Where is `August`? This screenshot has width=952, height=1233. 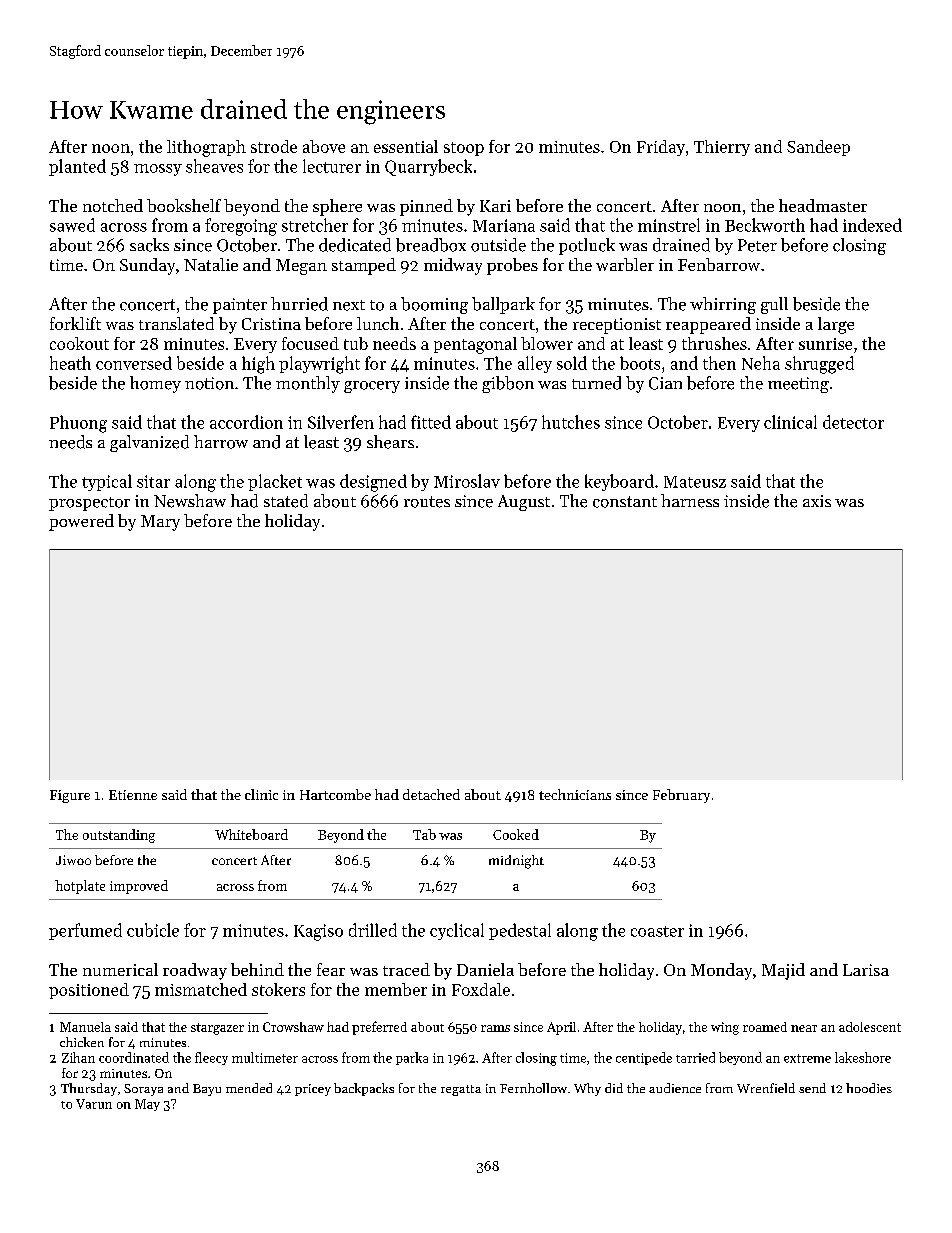
August is located at coordinates (524, 503).
